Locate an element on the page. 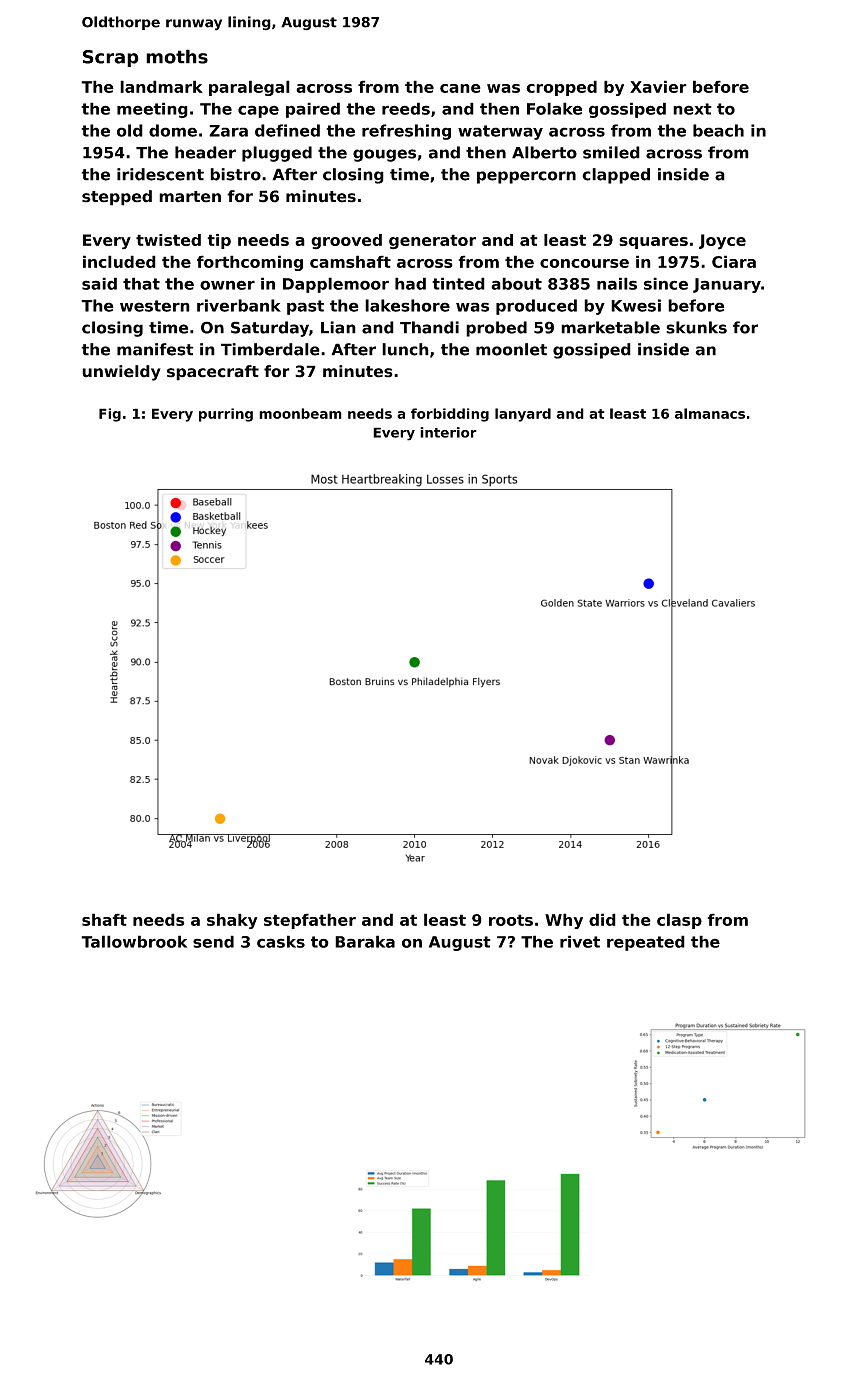  lanyard is located at coordinates (523, 415).
